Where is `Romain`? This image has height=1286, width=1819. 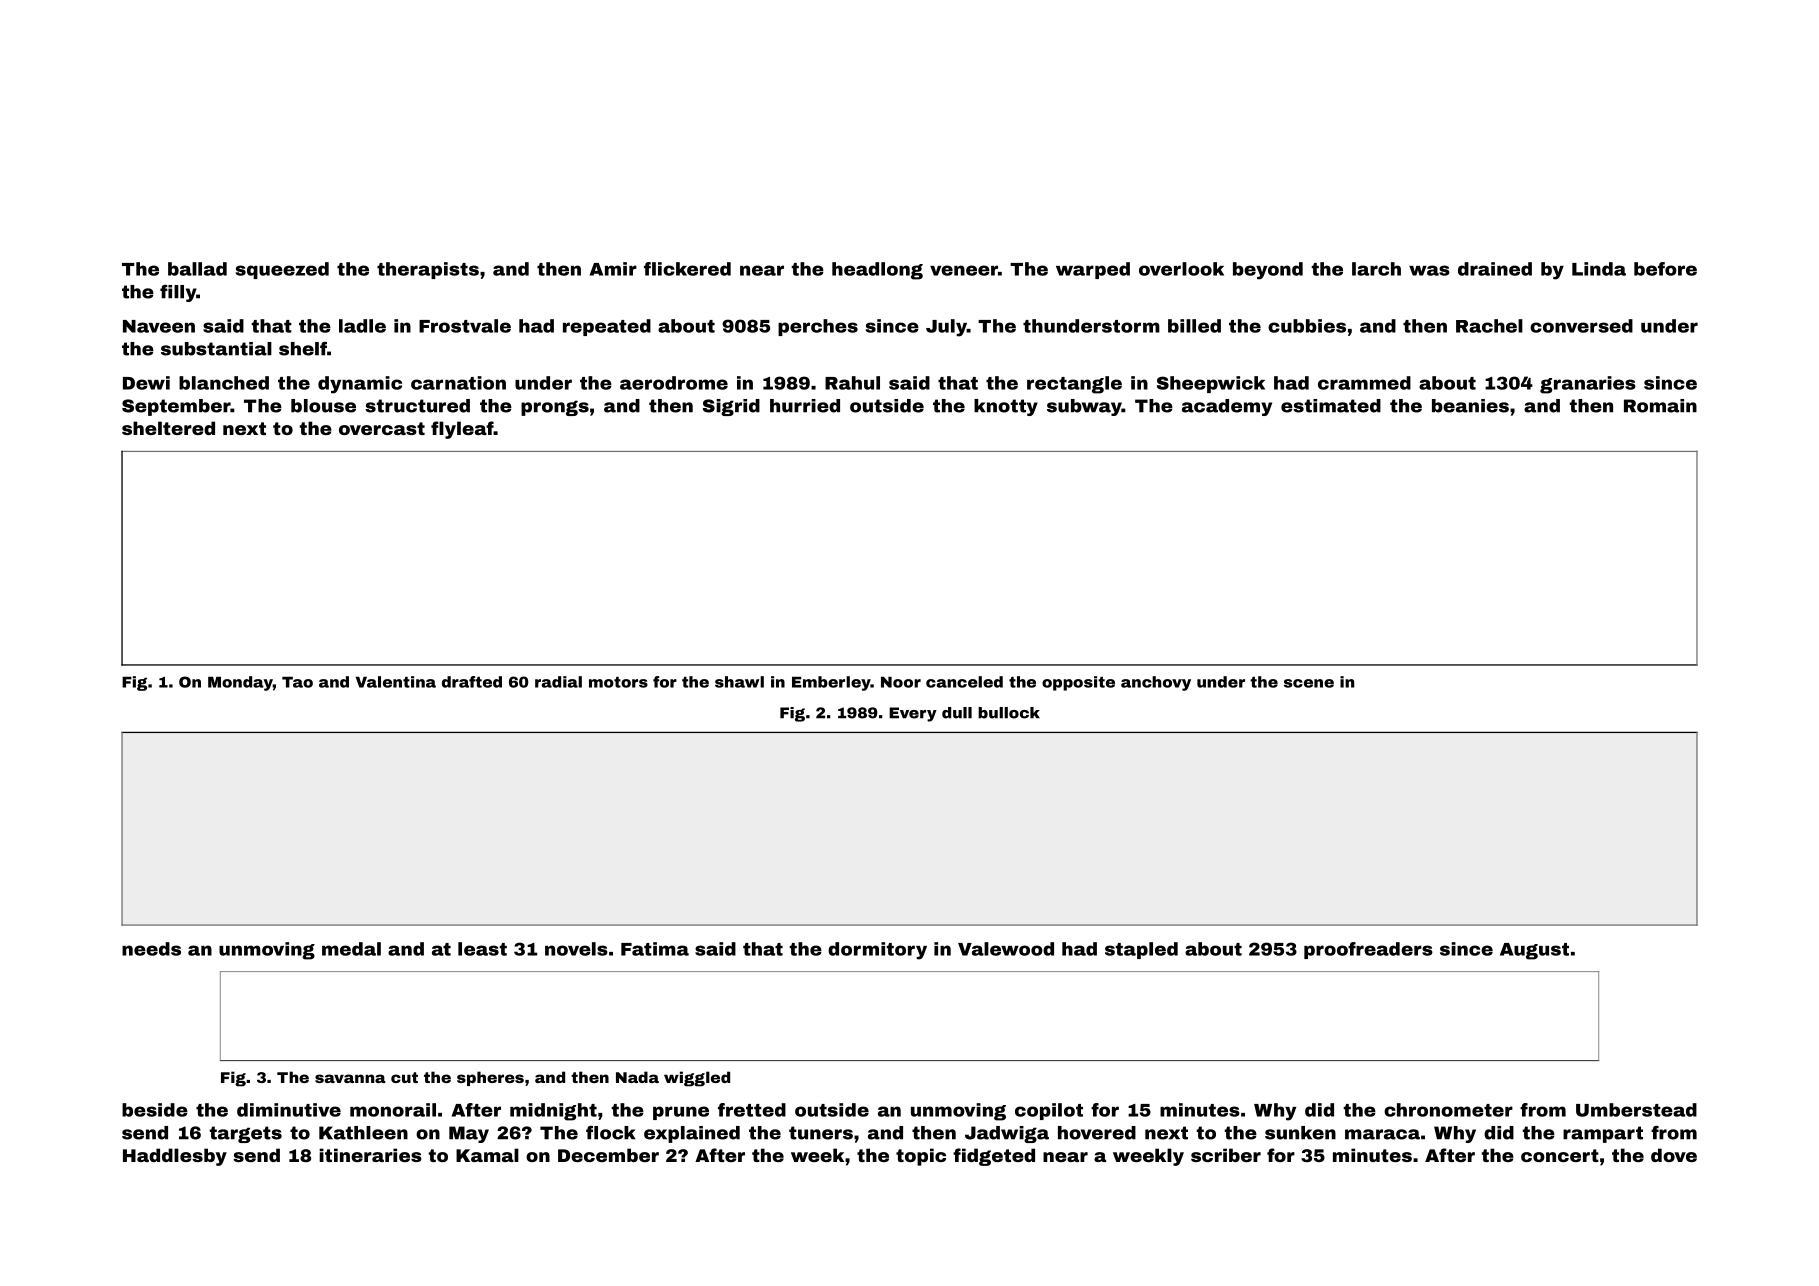
Romain is located at coordinates (1660, 406).
